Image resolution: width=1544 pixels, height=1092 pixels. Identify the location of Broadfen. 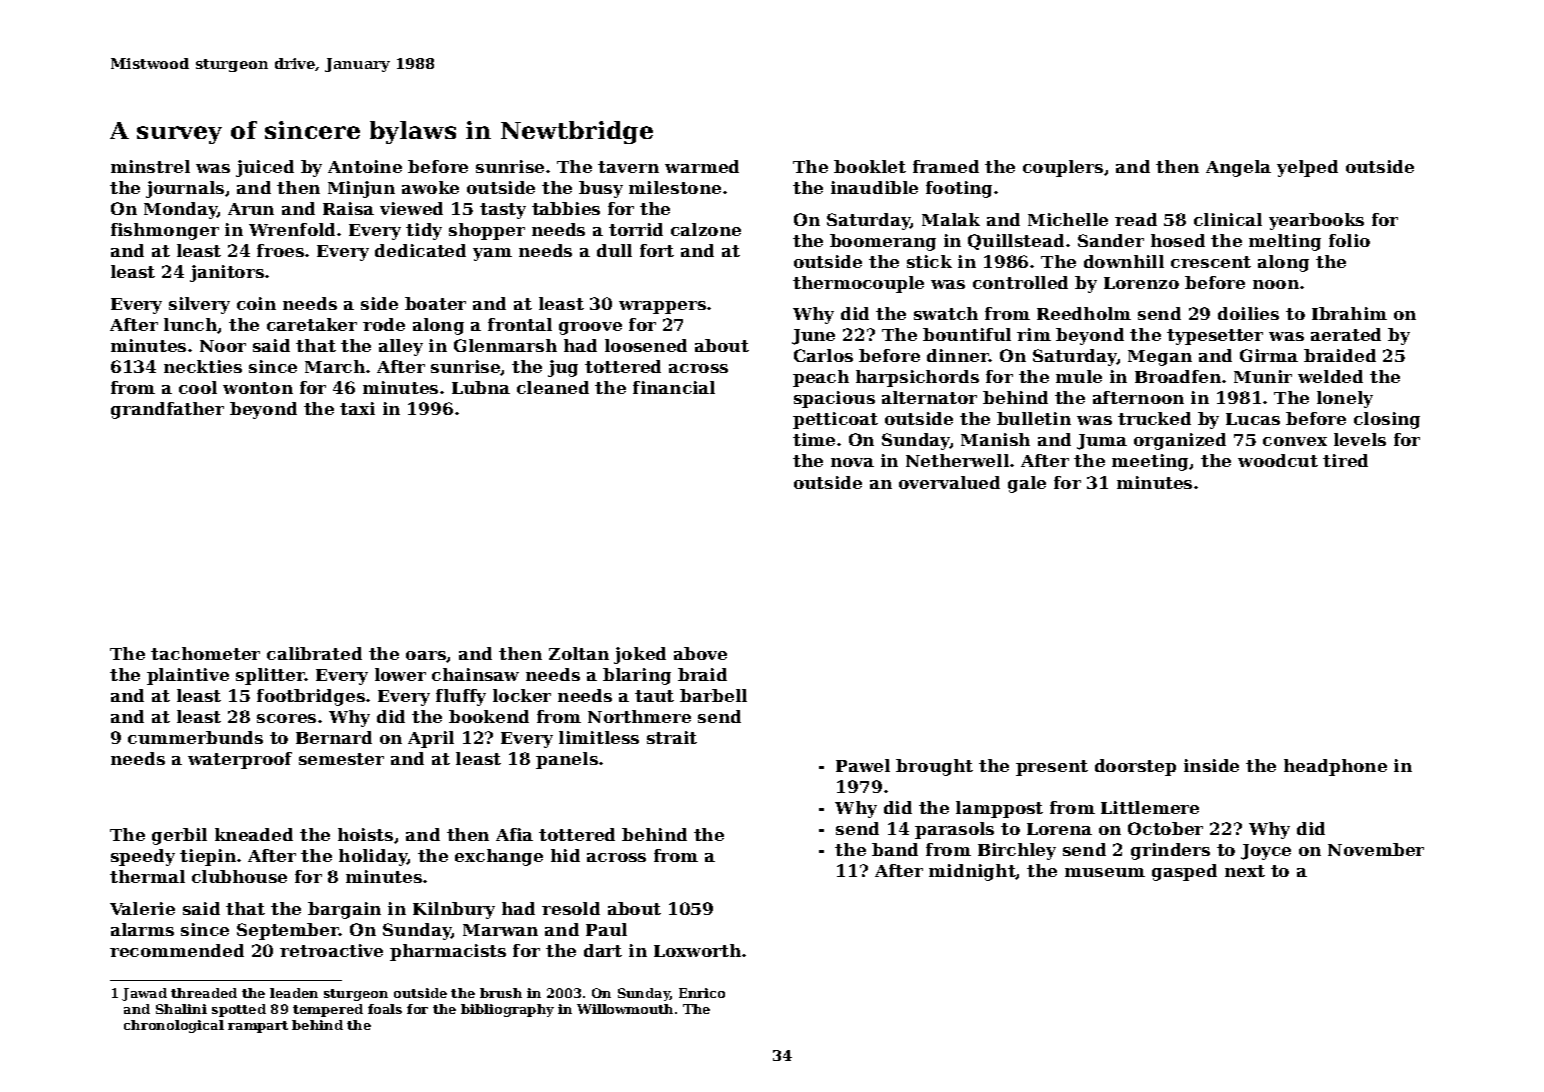
(1178, 376).
